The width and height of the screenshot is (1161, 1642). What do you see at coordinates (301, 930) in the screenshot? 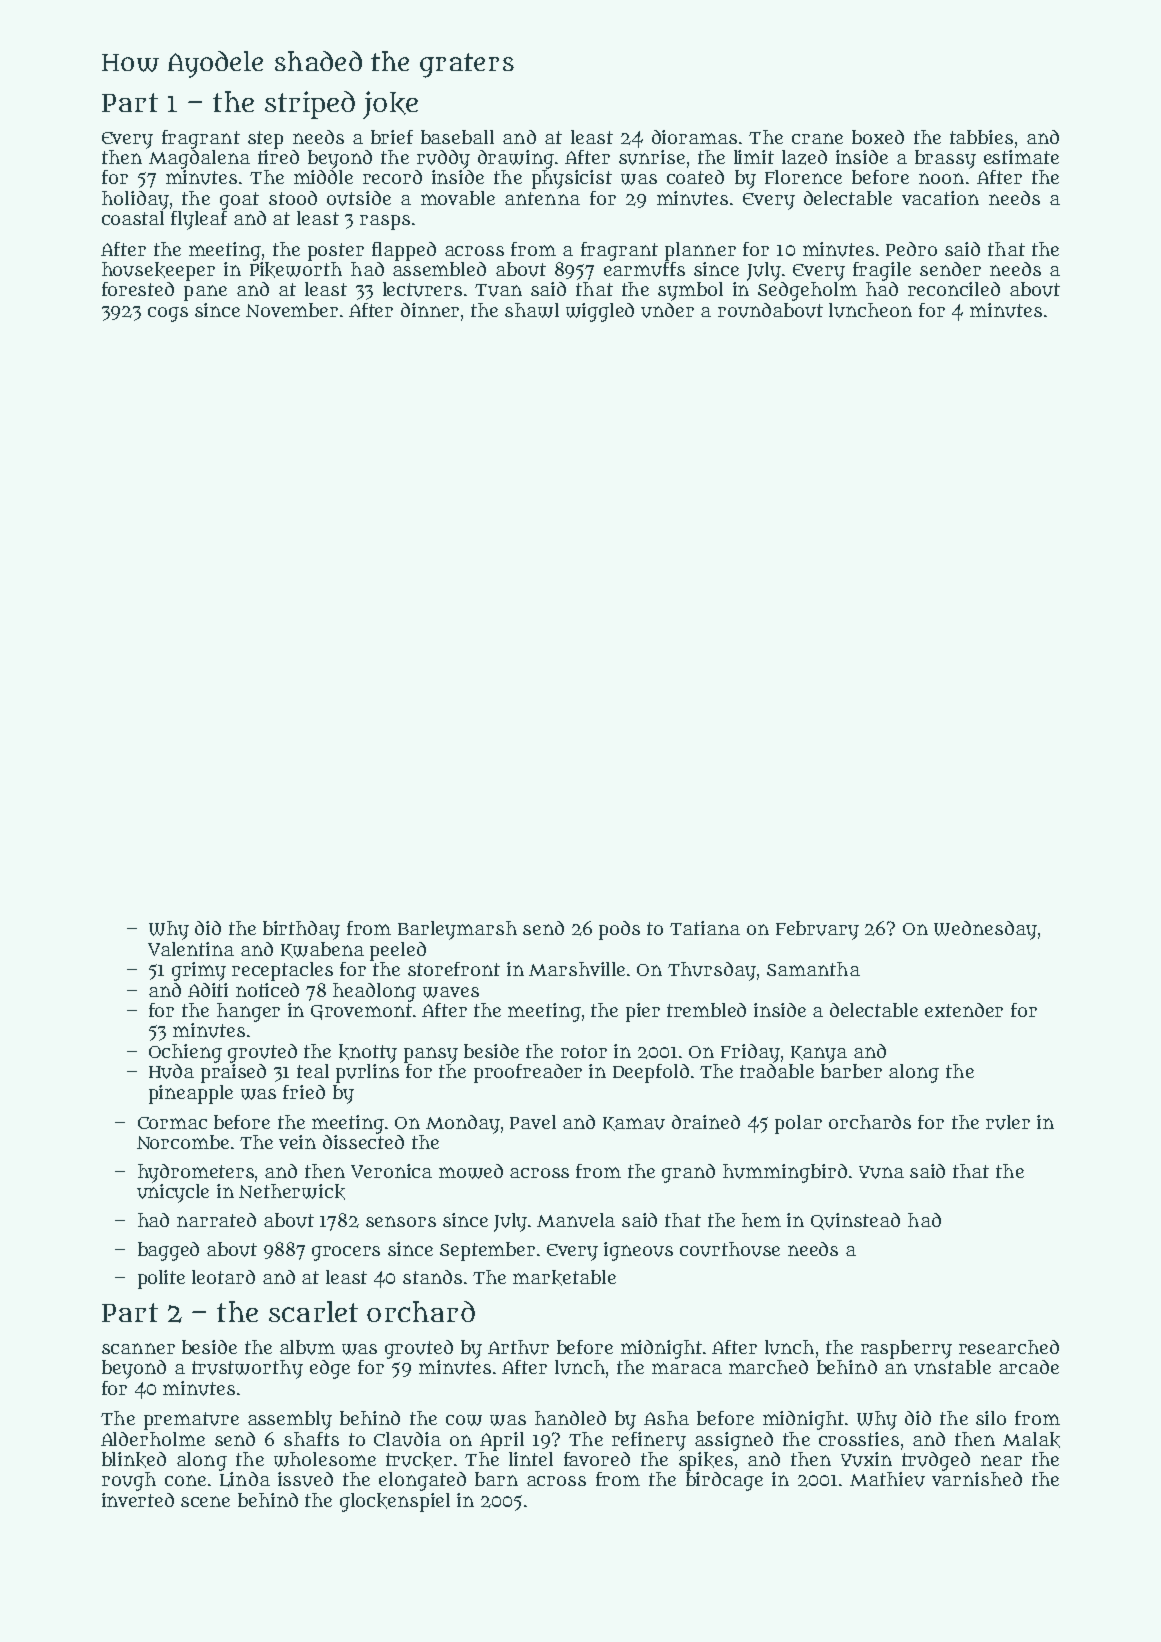
I see `birthday` at bounding box center [301, 930].
